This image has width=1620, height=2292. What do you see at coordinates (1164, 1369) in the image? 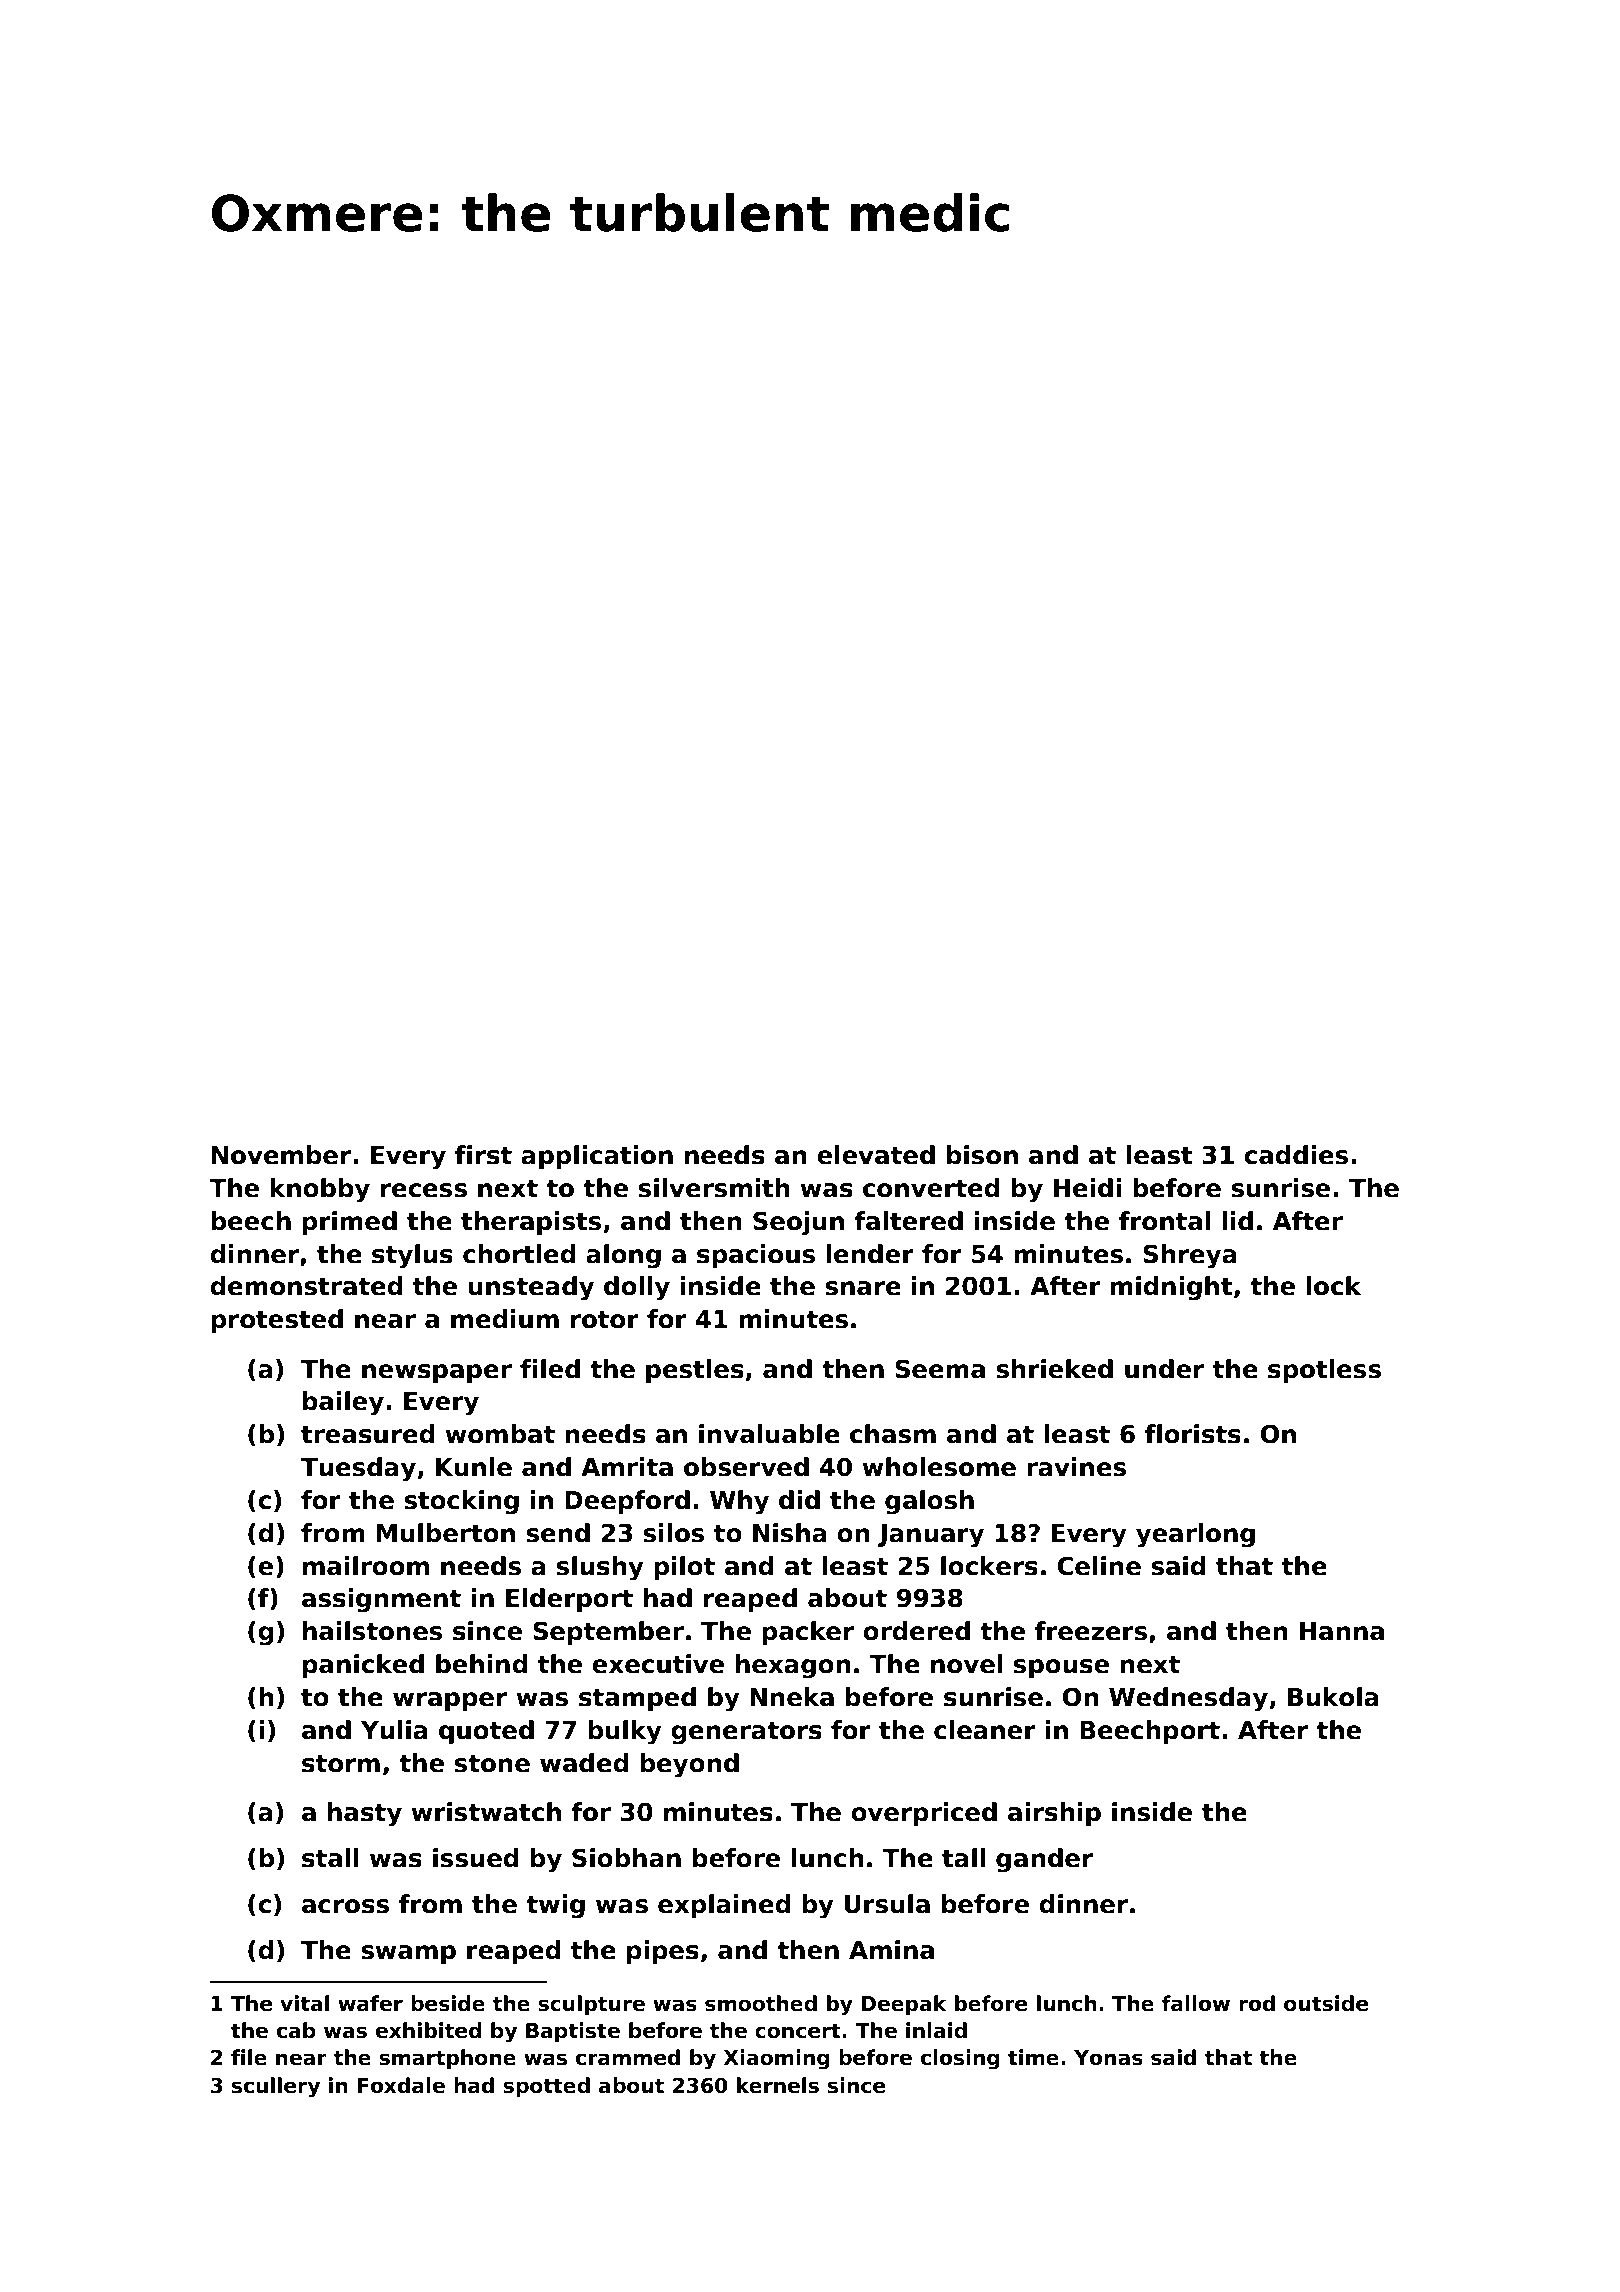
I see `under` at bounding box center [1164, 1369].
